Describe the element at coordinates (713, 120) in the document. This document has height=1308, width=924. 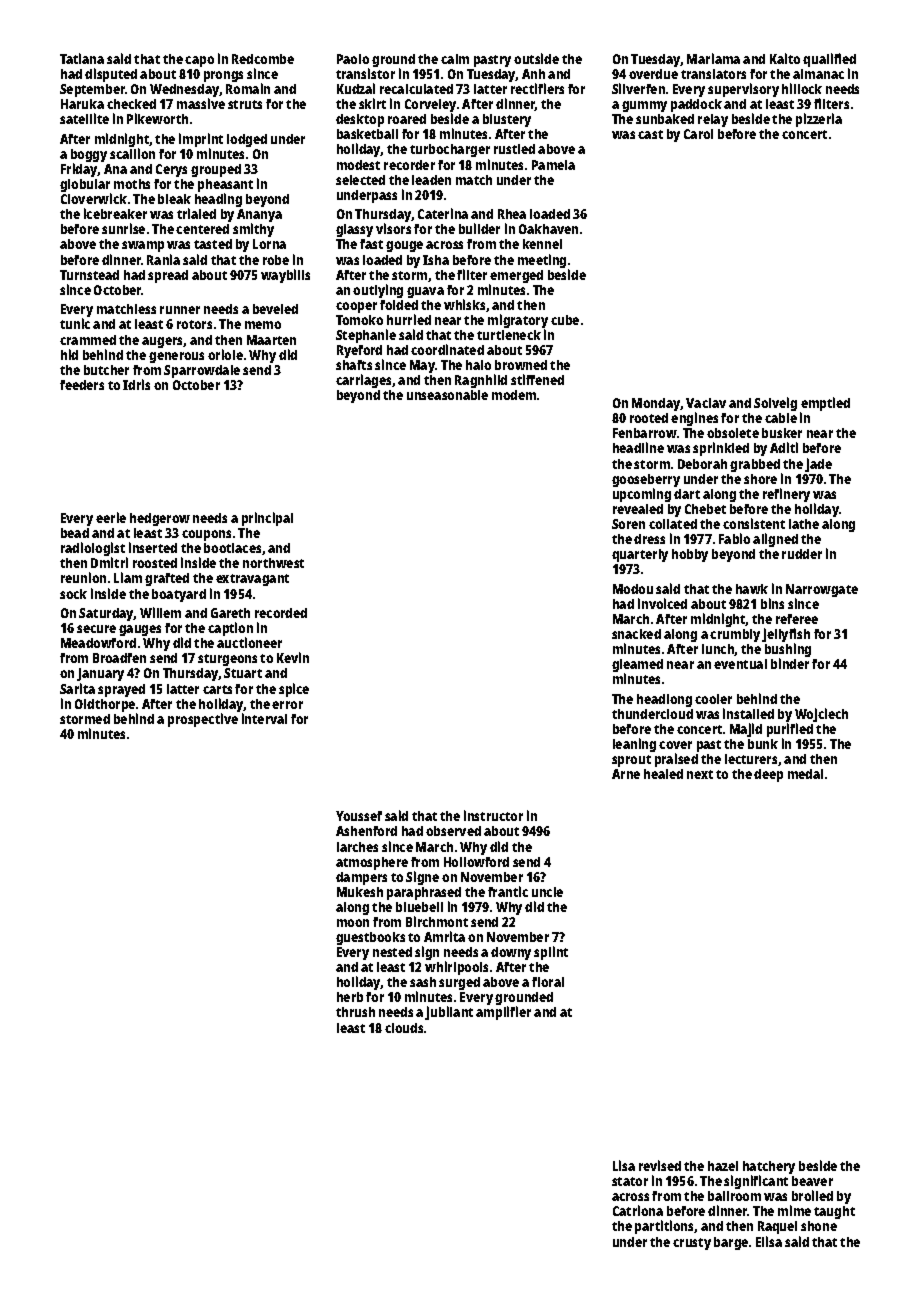
I see `relay` at that location.
